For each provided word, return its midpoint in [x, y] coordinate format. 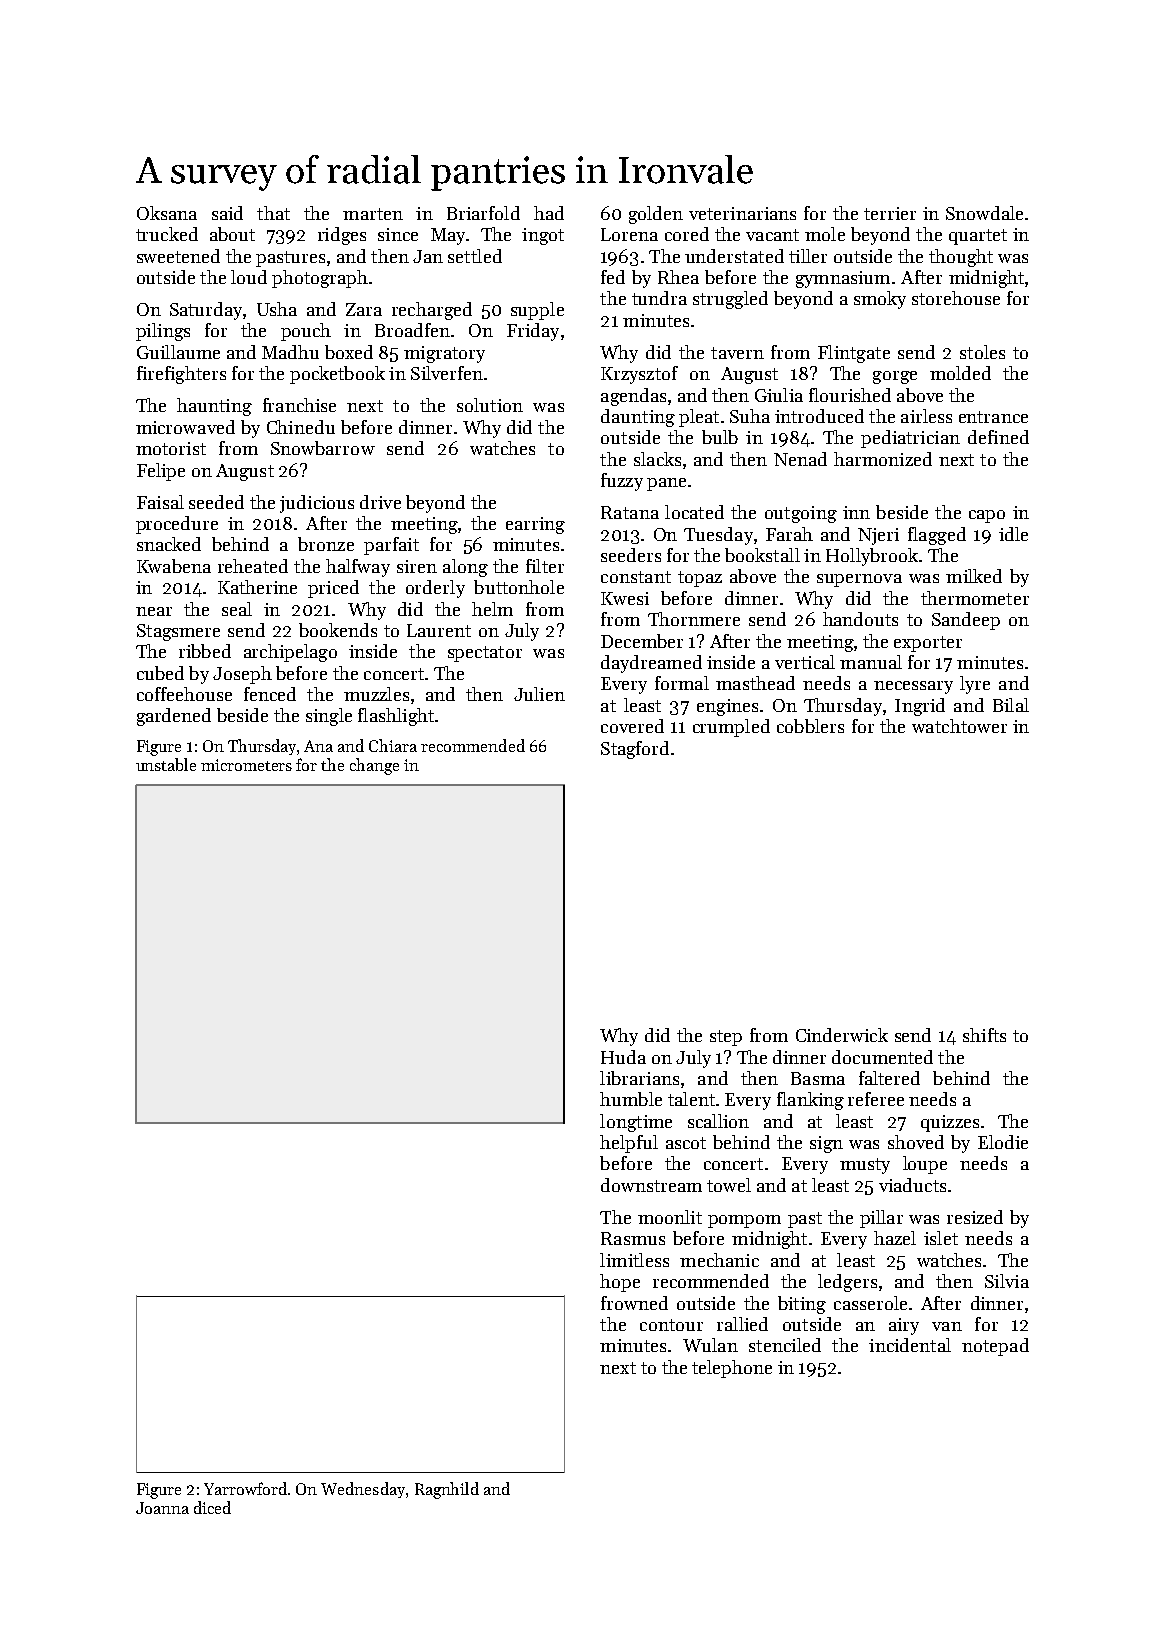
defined [998, 437]
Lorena [629, 234]
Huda [623, 1057]
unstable [166, 764]
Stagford [635, 750]
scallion [718, 1121]
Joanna [162, 1508]
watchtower [959, 726]
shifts [984, 1035]
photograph [320, 279]
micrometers [246, 765]
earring [535, 525]
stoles [982, 352]
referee [876, 1099]
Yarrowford [245, 1488]
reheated [253, 566]
